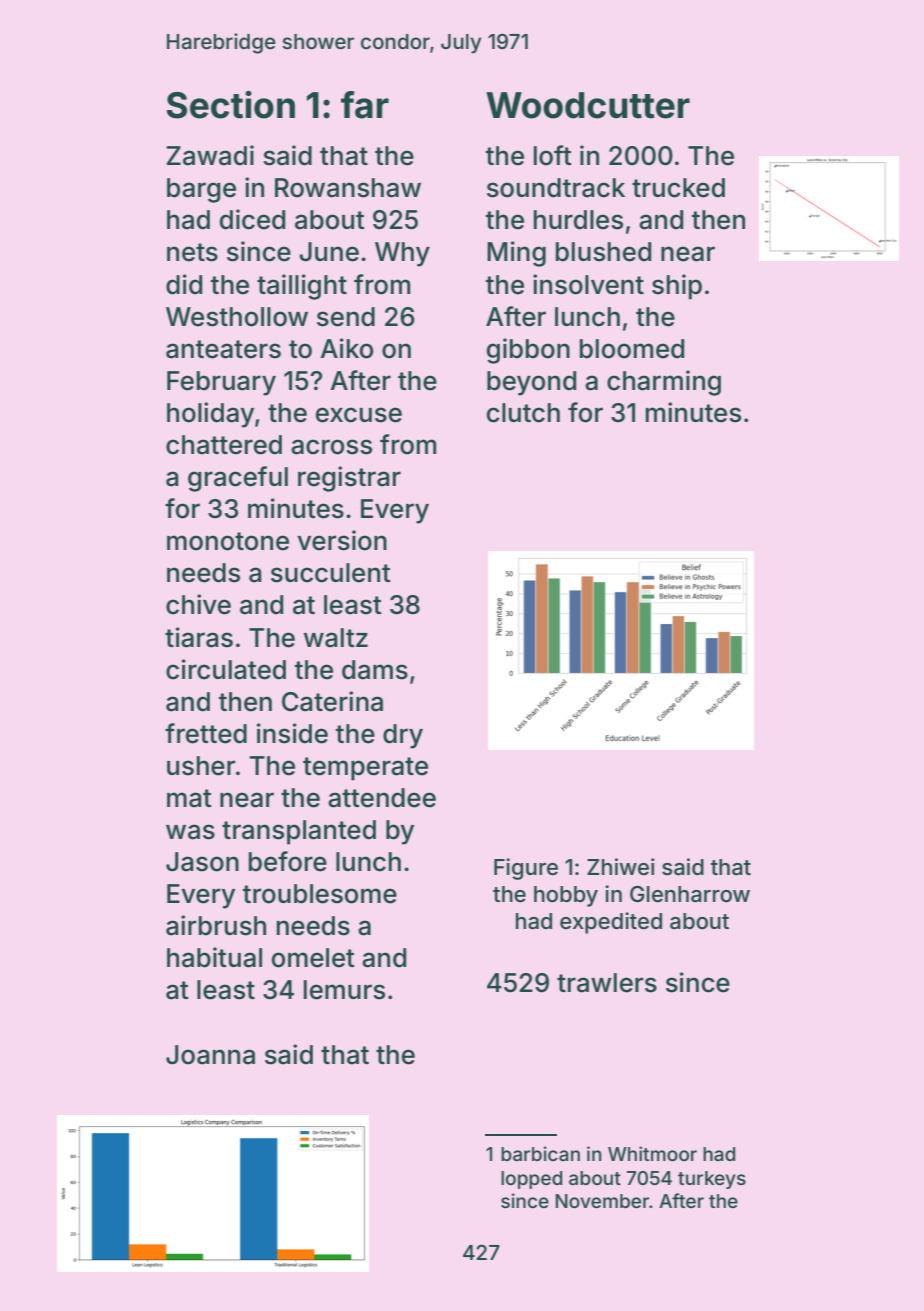  Describe the element at coordinates (332, 701) in the screenshot. I see `Caterina` at that location.
